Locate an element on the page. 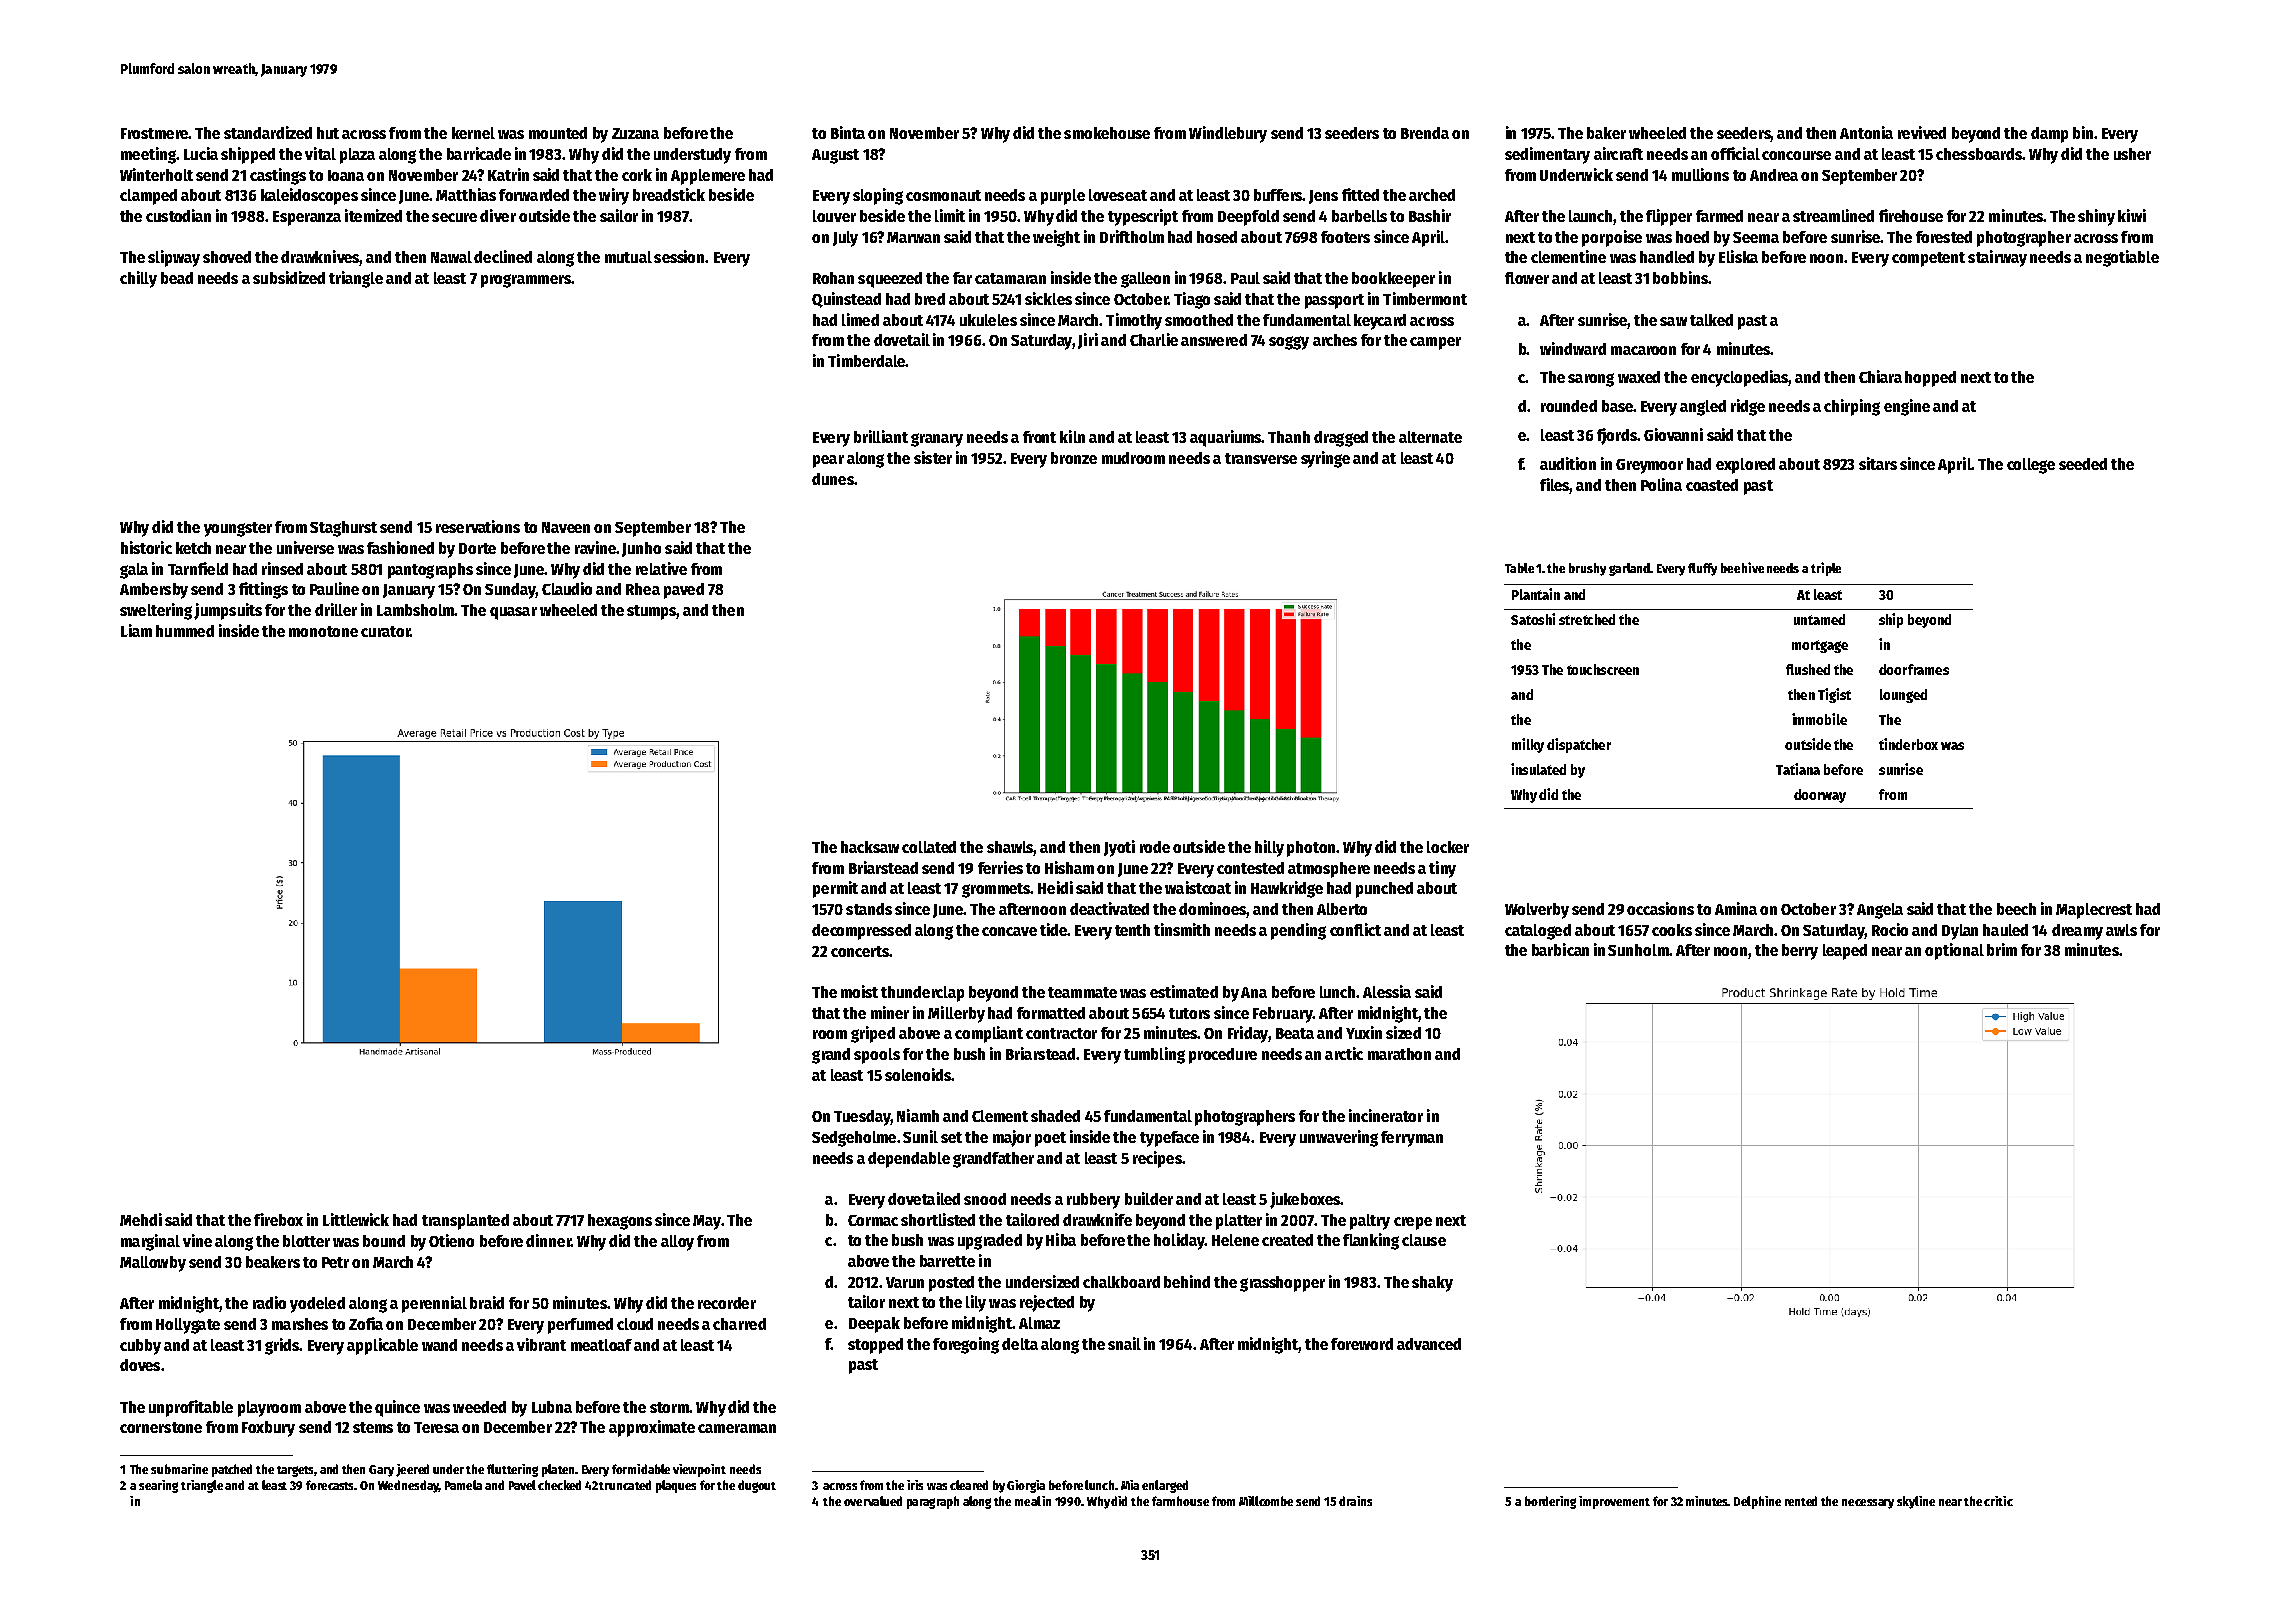 The height and width of the document is (1614, 2282). Alessia is located at coordinates (1387, 991).
